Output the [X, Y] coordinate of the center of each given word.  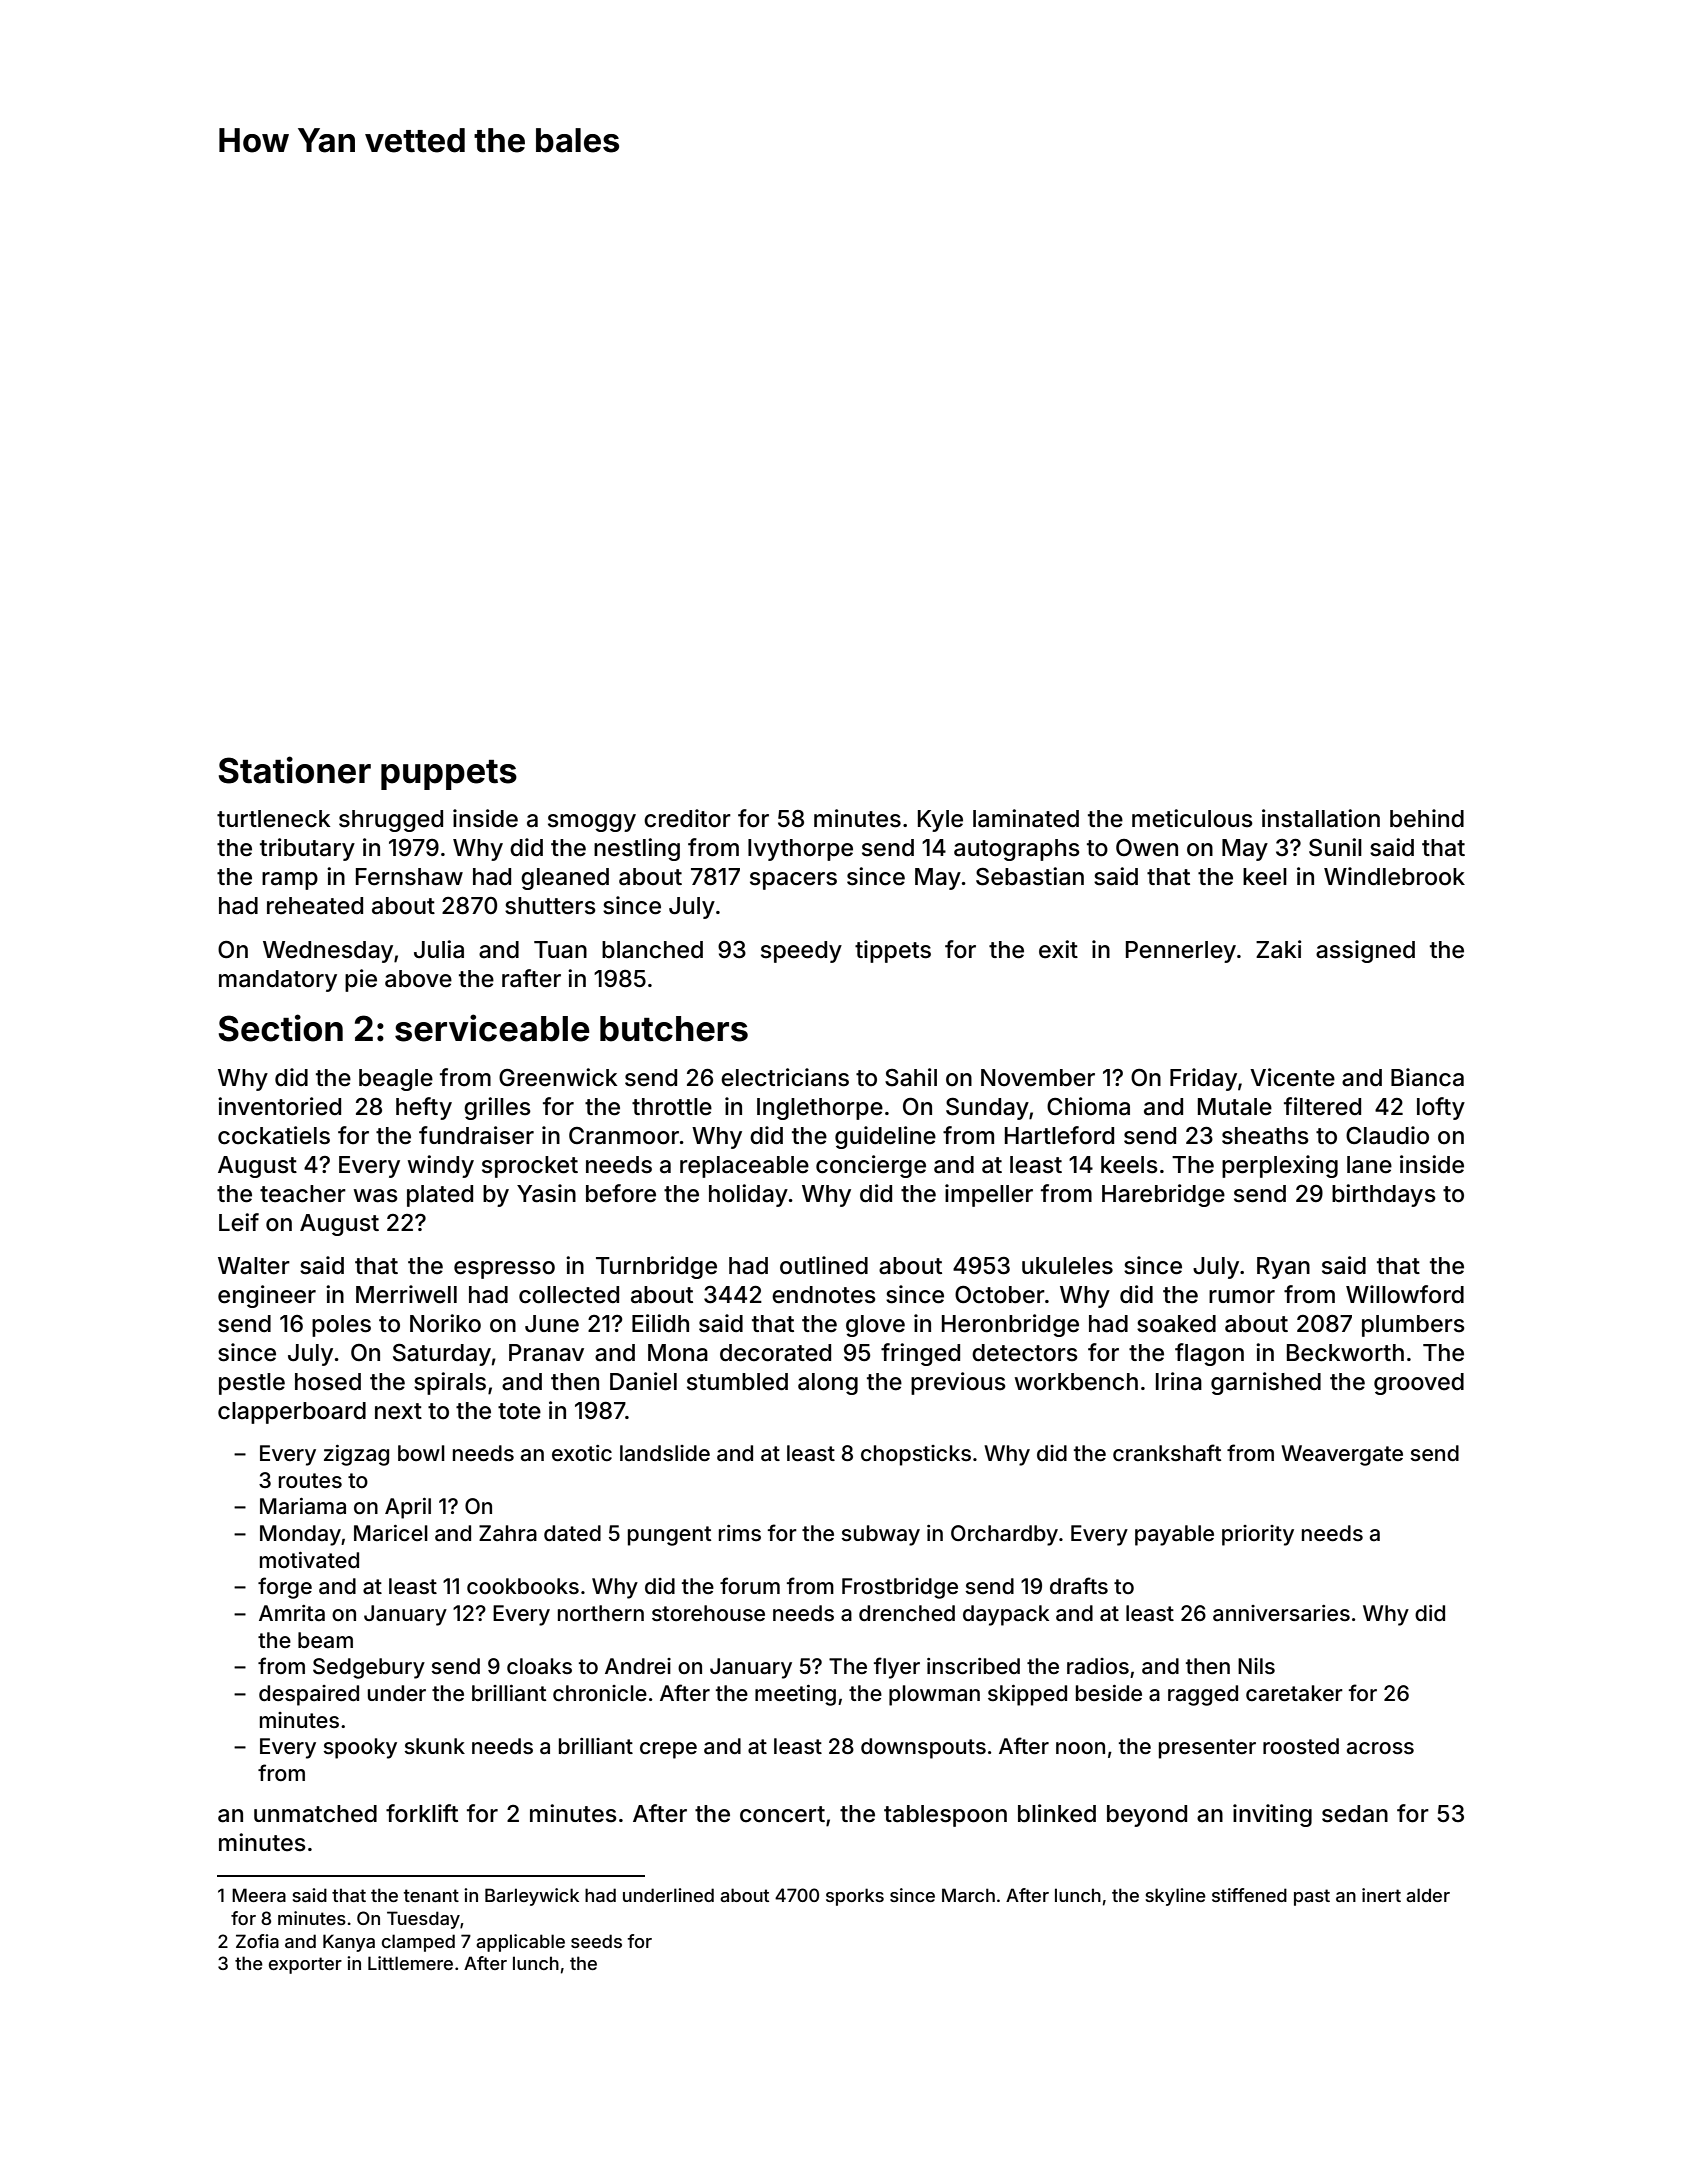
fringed [920, 1354]
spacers [793, 881]
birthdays [1384, 1195]
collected [569, 1295]
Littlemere [410, 1963]
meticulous [1192, 818]
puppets [449, 775]
